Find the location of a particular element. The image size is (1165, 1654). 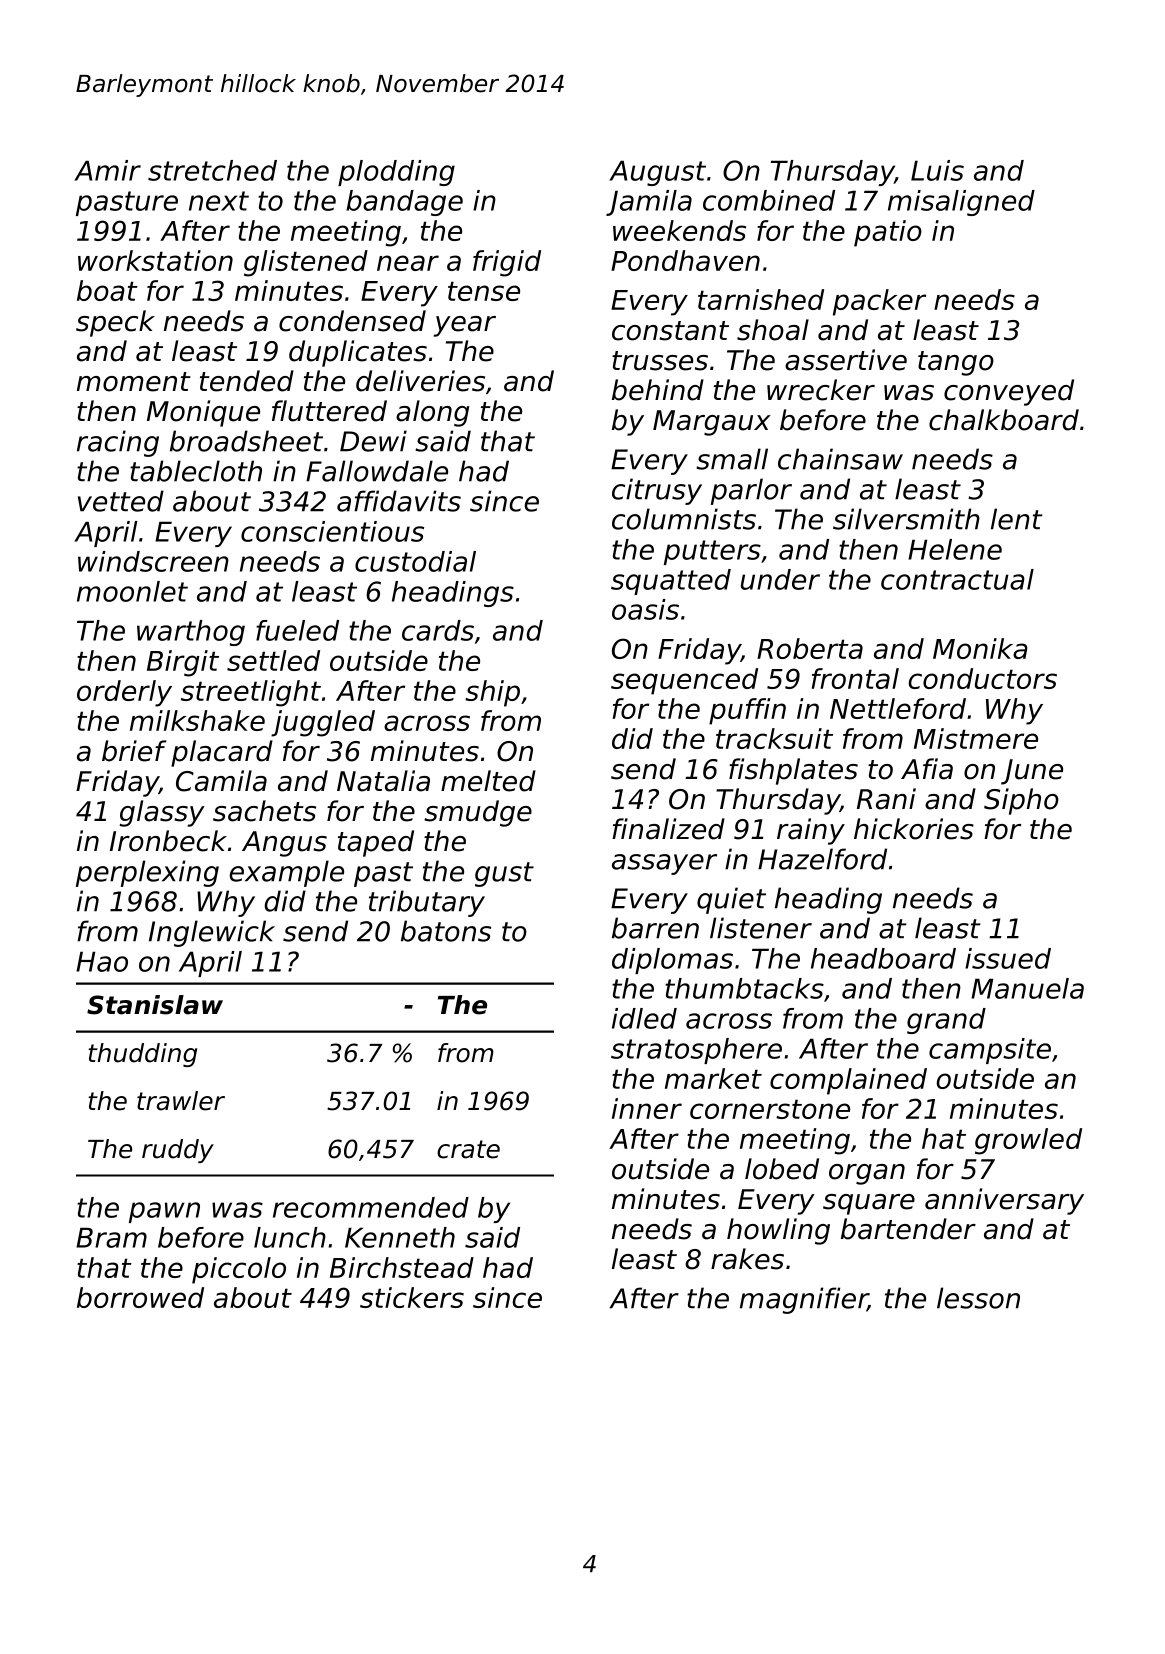

combined is located at coordinates (769, 200).
